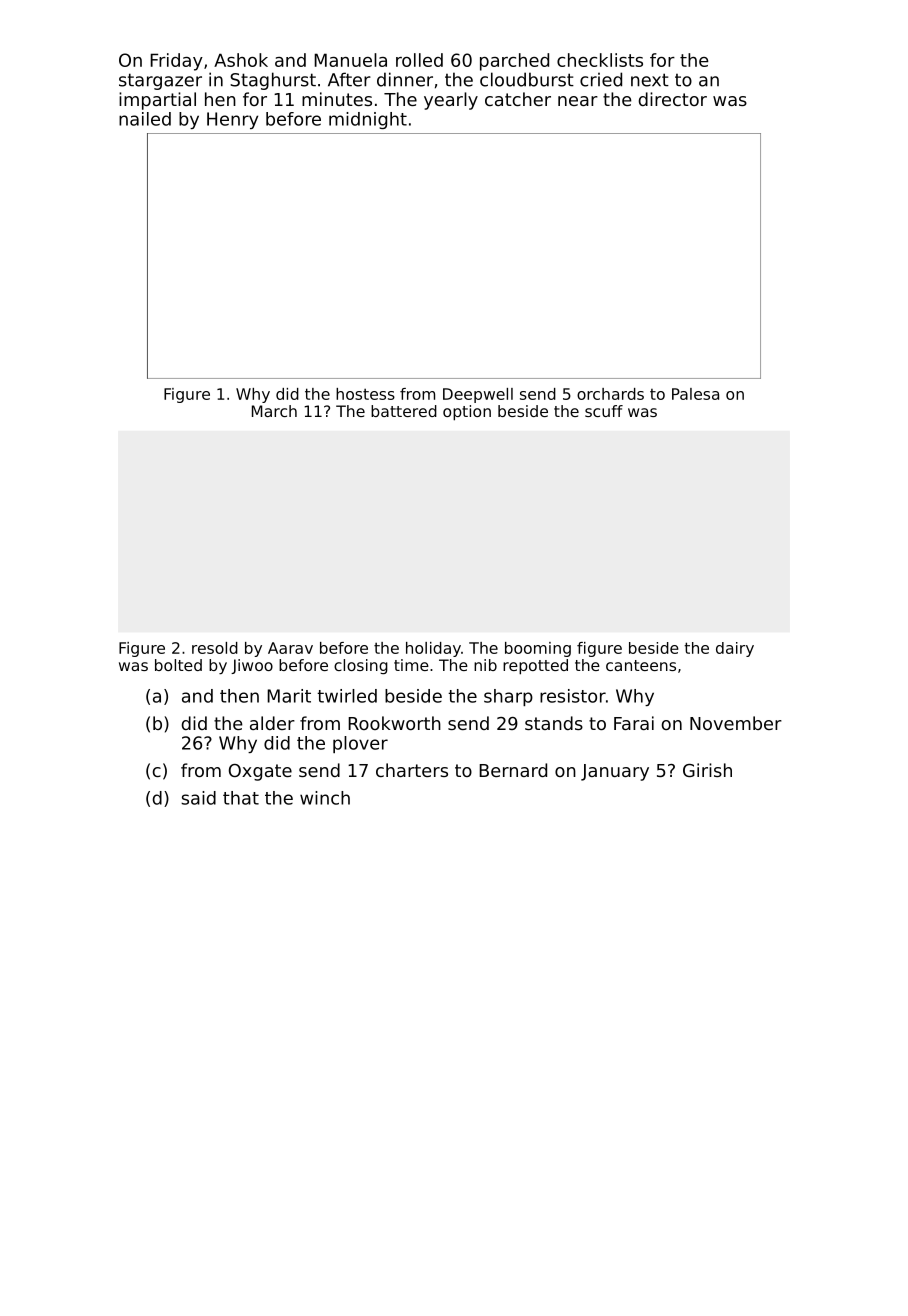  What do you see at coordinates (600, 60) in the screenshot?
I see `checklists` at bounding box center [600, 60].
